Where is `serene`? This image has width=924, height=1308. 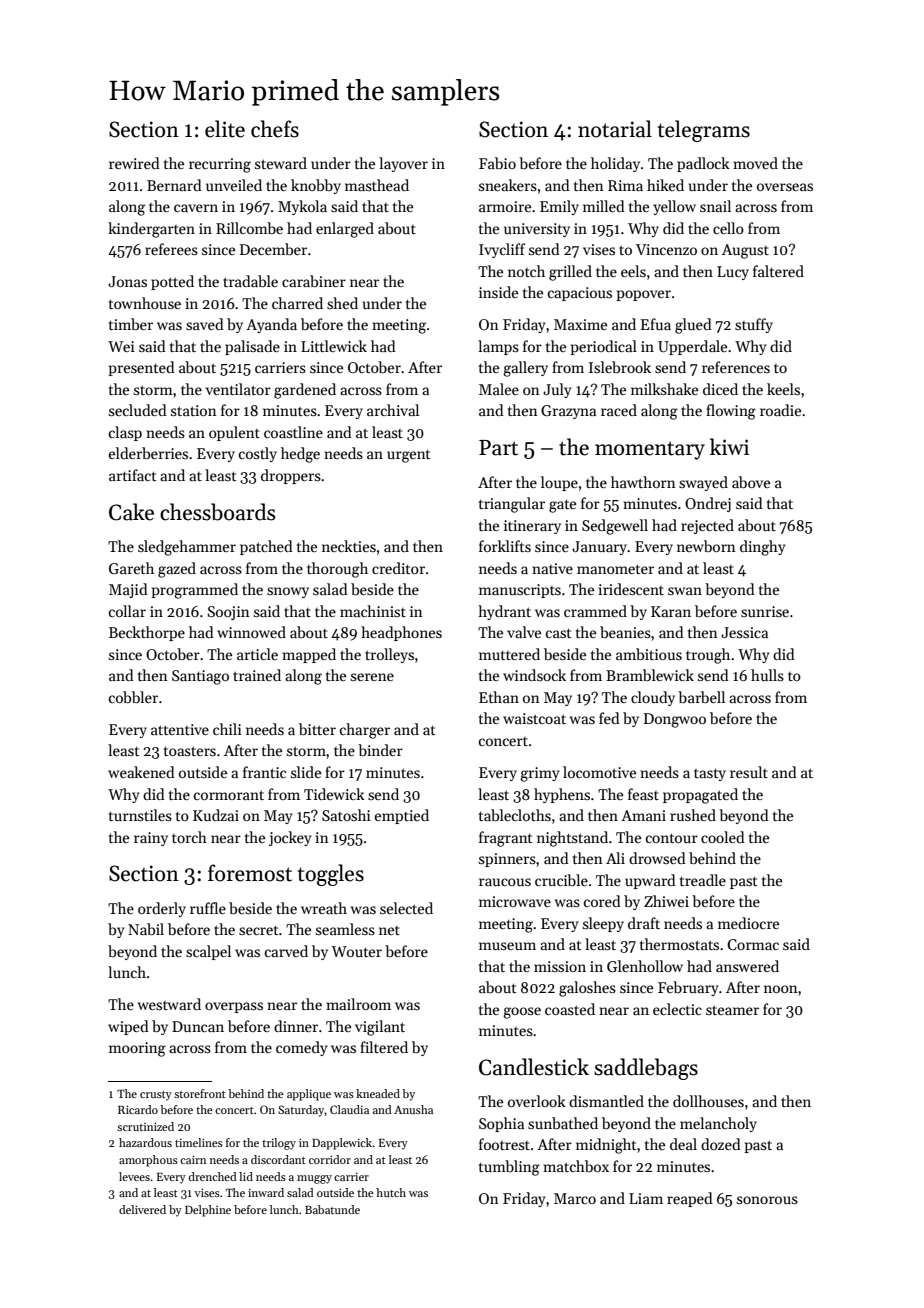
serene is located at coordinates (372, 677).
